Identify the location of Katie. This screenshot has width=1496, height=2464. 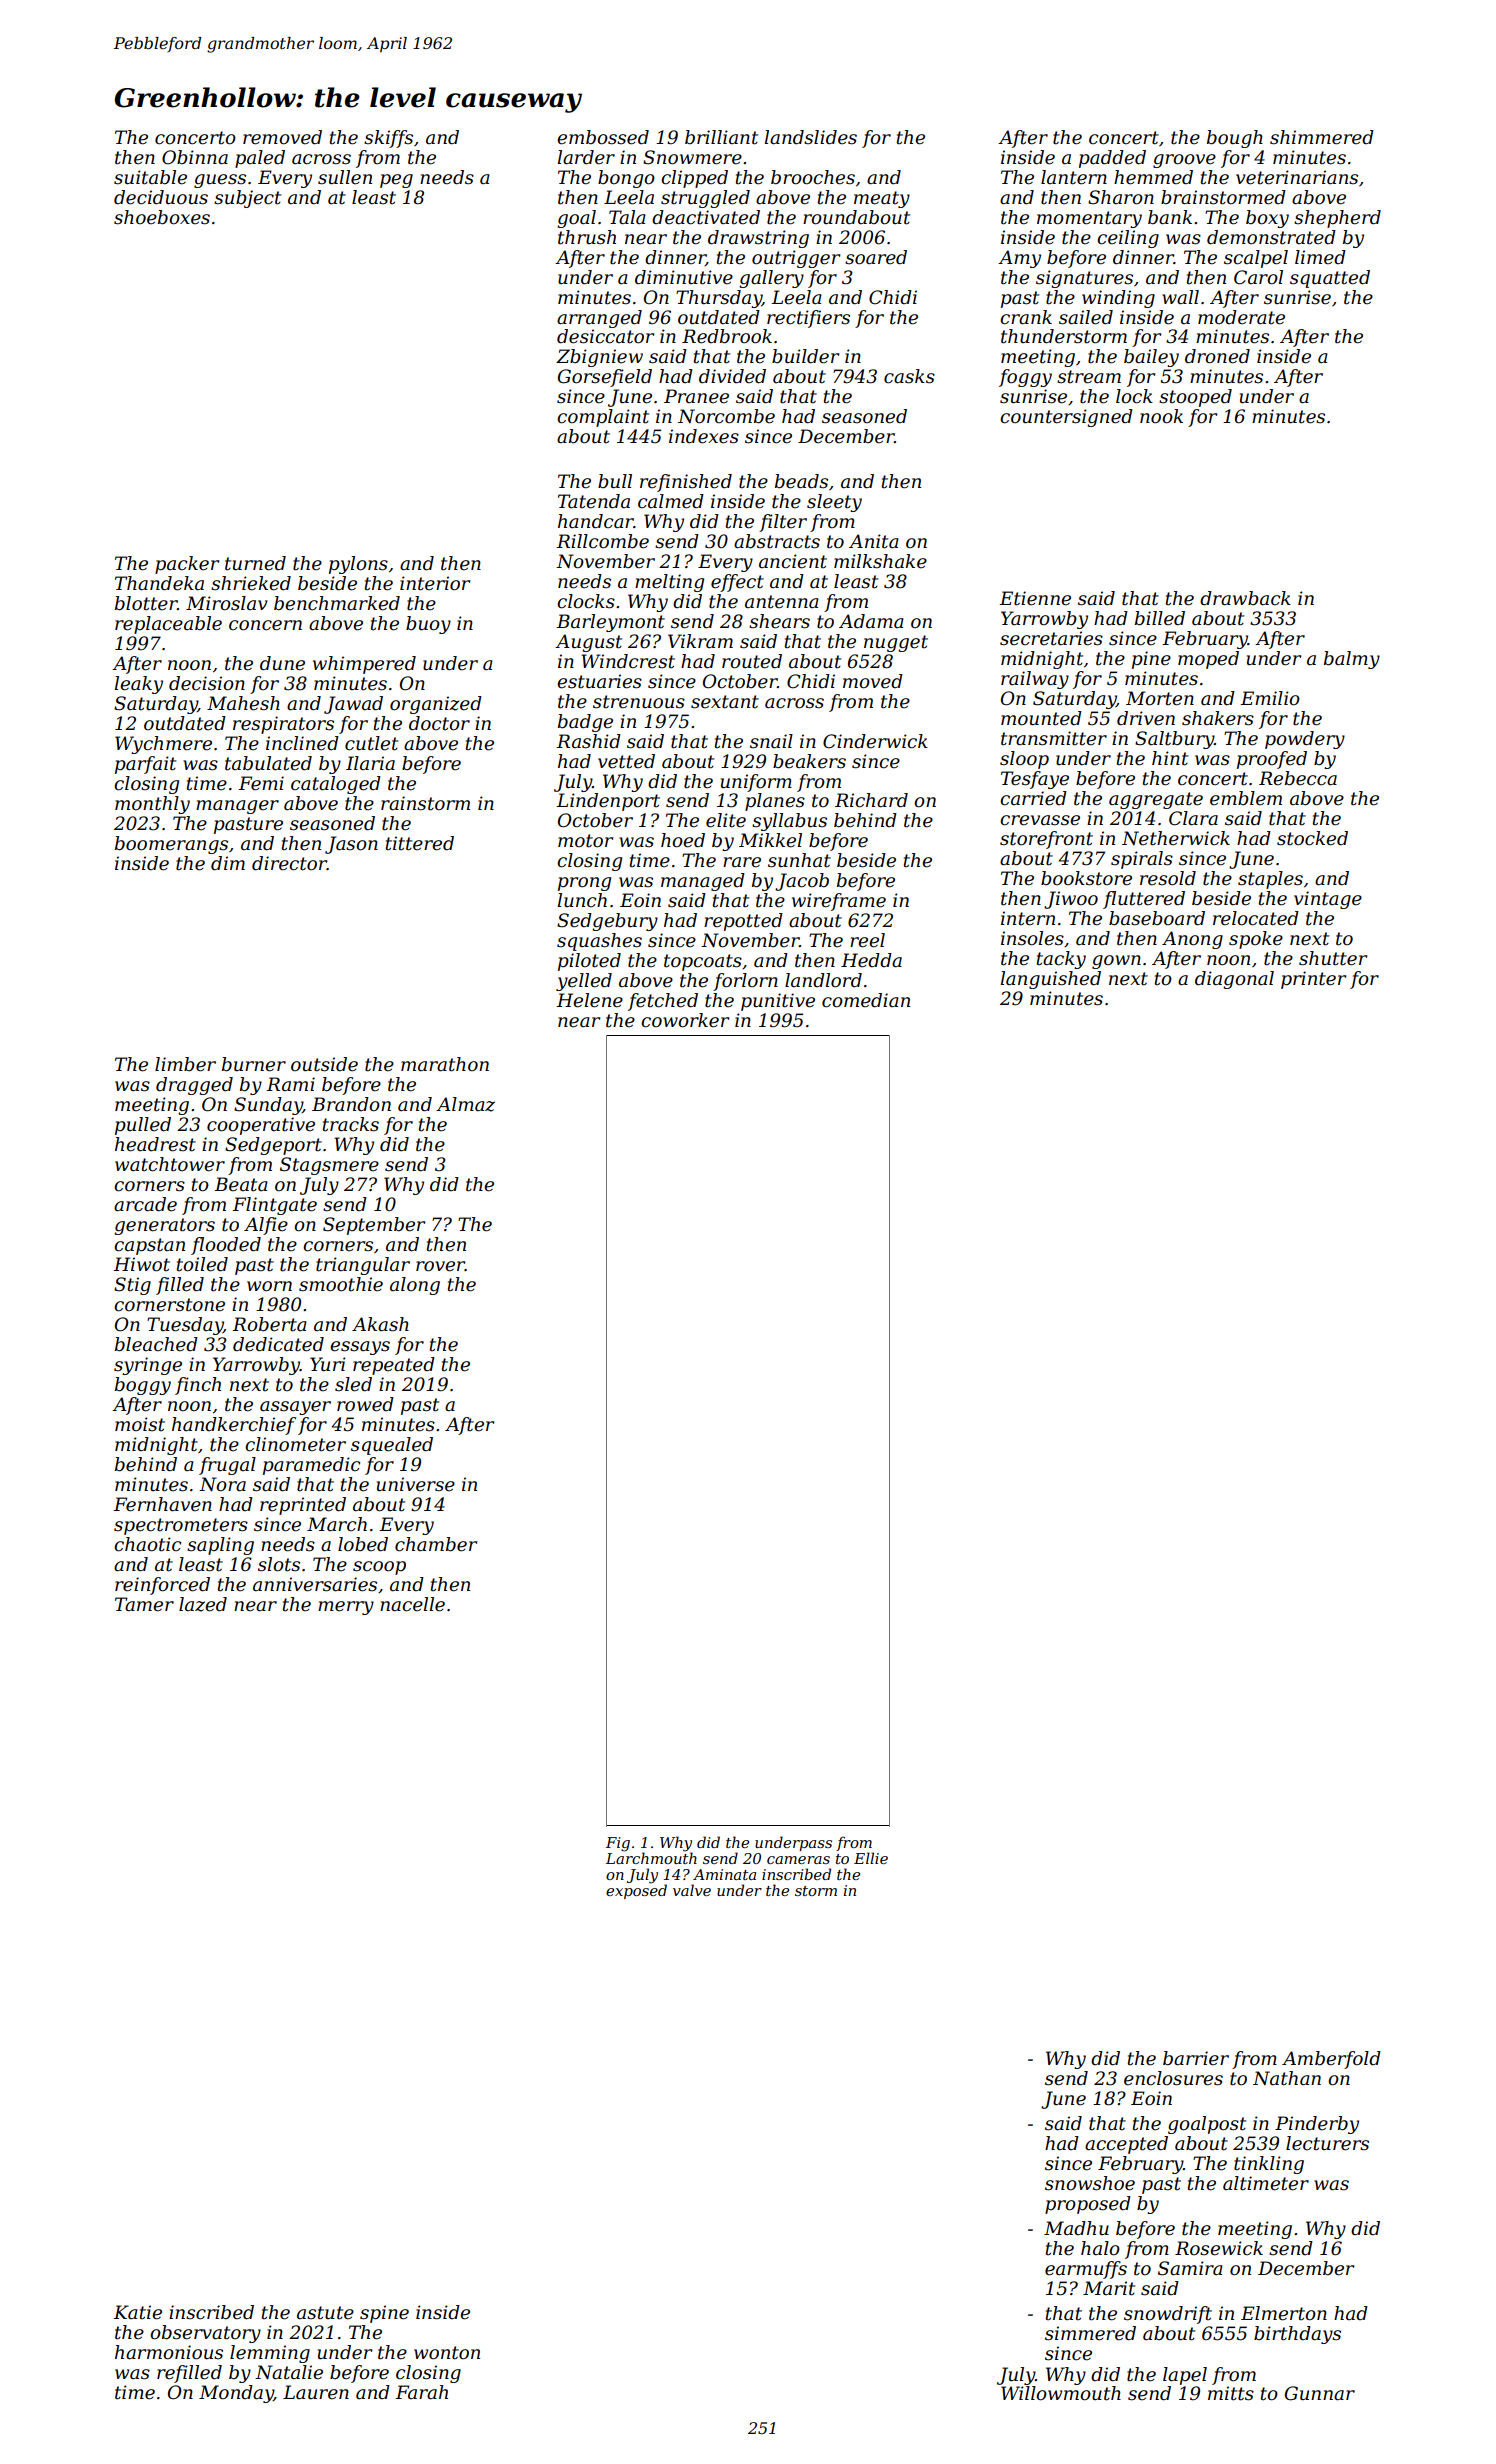
(137, 2312).
